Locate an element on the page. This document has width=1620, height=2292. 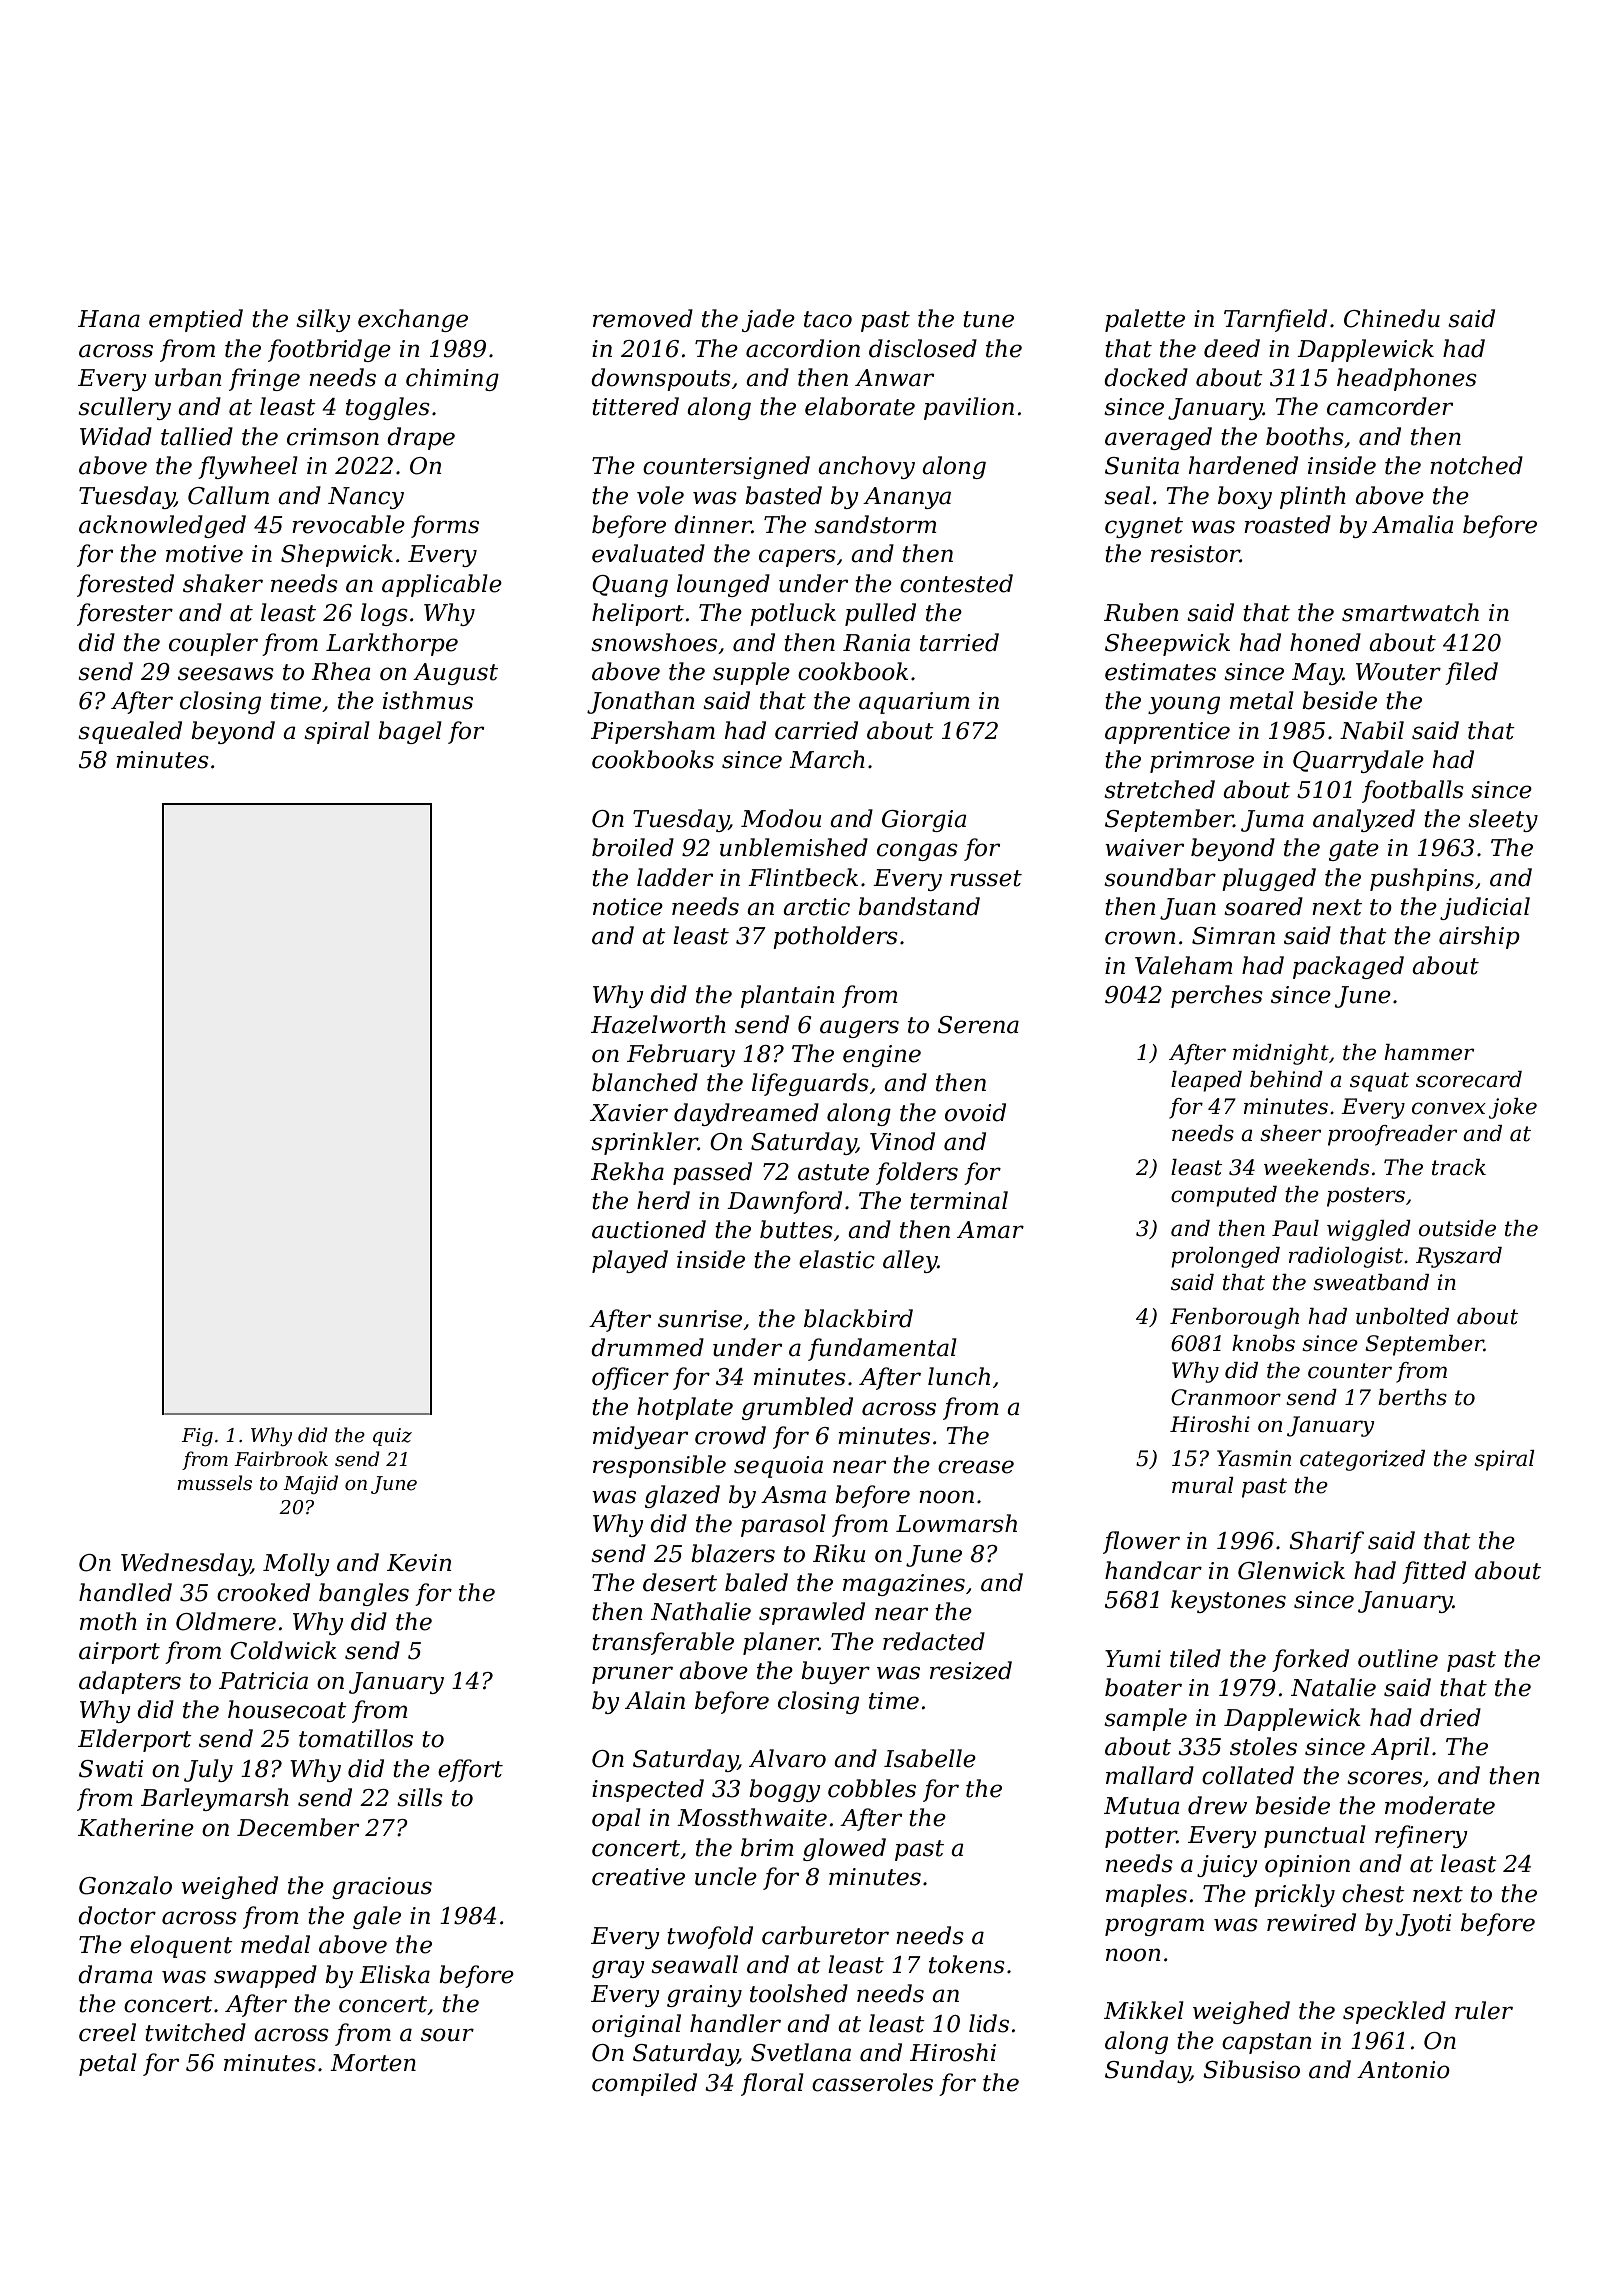
grainy is located at coordinates (704, 1996).
